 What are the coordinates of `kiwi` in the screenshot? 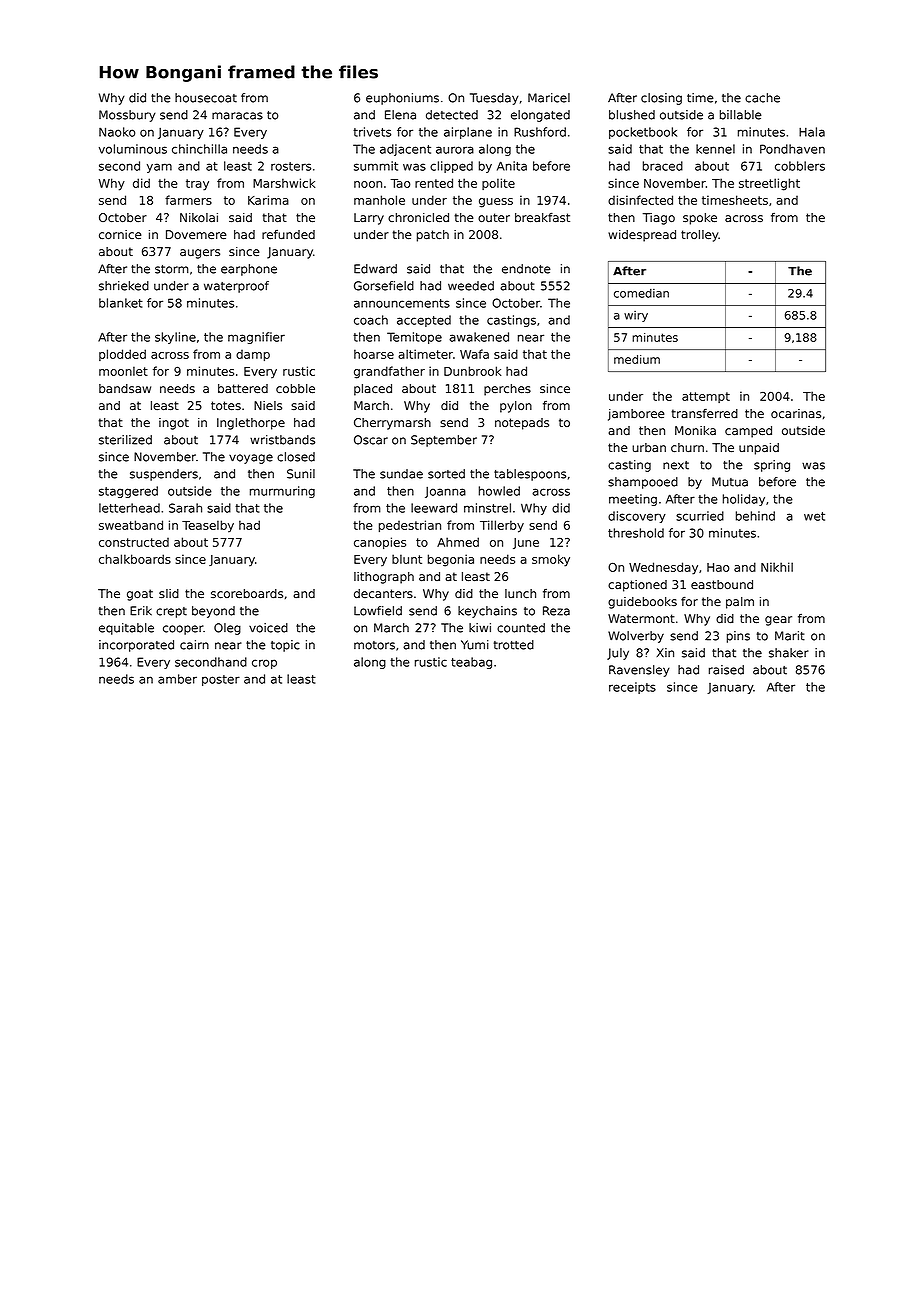 It's located at (480, 628).
